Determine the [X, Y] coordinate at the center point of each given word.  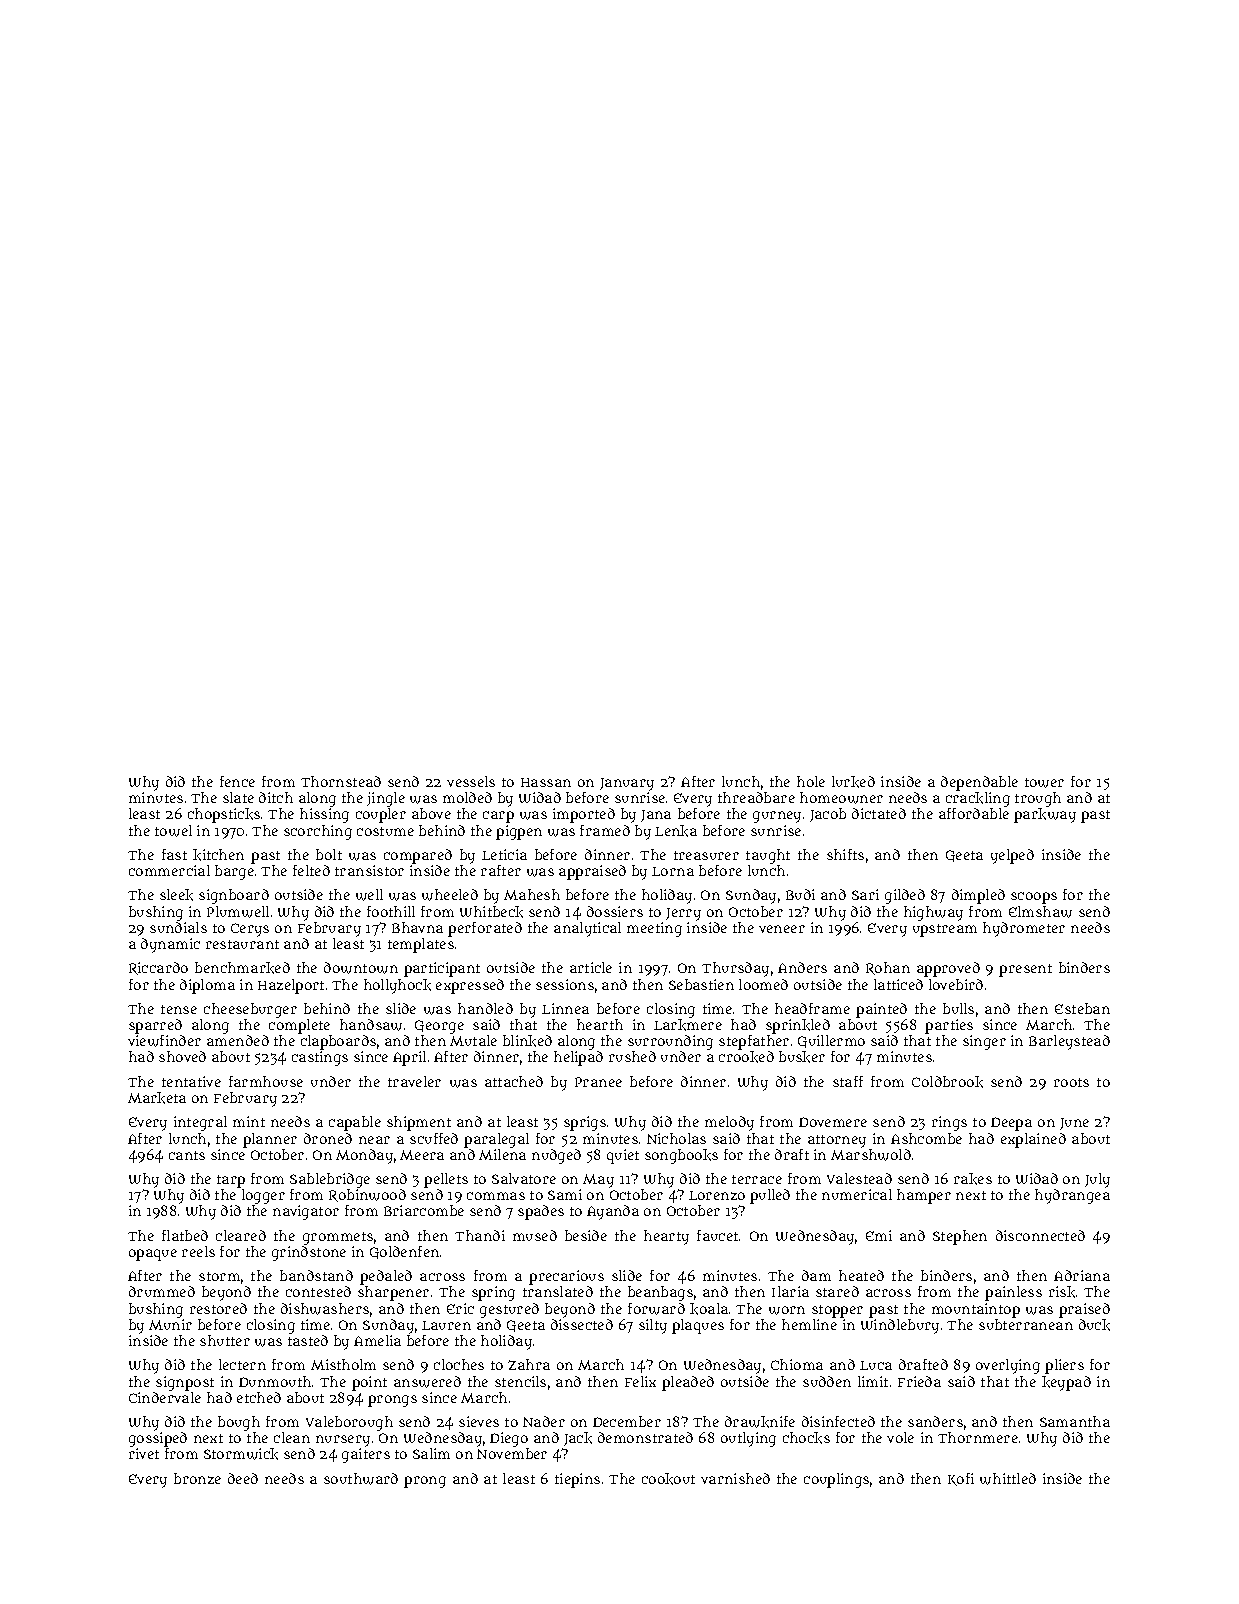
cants [187, 1155]
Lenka [676, 831]
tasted [308, 1340]
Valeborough [349, 1423]
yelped [1012, 856]
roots [1071, 1082]
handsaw [371, 1025]
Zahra [529, 1364]
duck [1094, 1325]
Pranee [598, 1082]
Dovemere [833, 1122]
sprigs [585, 1123]
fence [237, 781]
